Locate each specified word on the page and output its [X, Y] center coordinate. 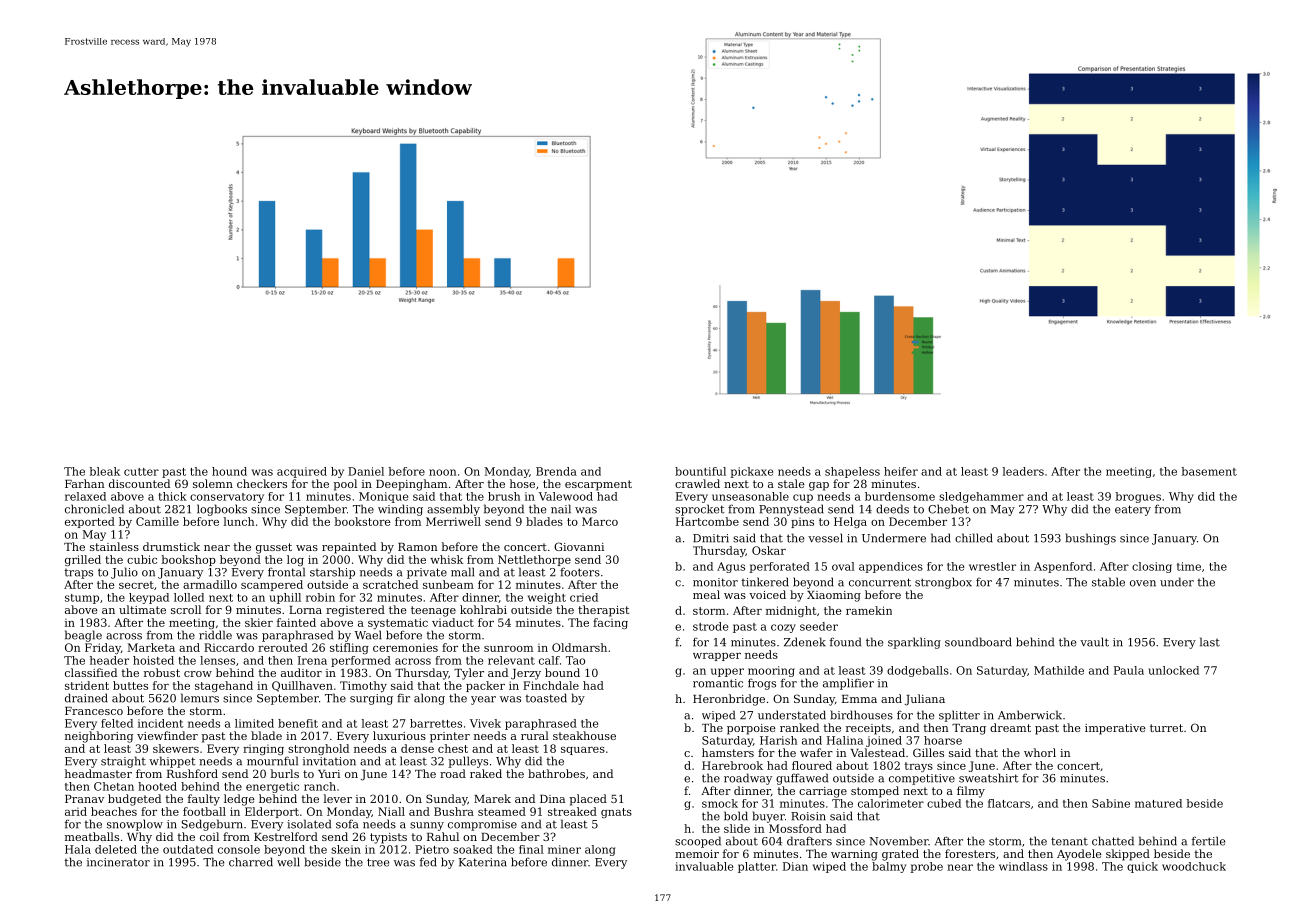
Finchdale [551, 685]
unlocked [1174, 670]
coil [209, 836]
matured [1158, 803]
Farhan [85, 483]
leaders [1023, 471]
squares [583, 751]
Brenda [556, 471]
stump [82, 599]
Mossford [795, 828]
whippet [172, 762]
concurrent [880, 582]
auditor [301, 672]
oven [1143, 583]
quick [1142, 867]
